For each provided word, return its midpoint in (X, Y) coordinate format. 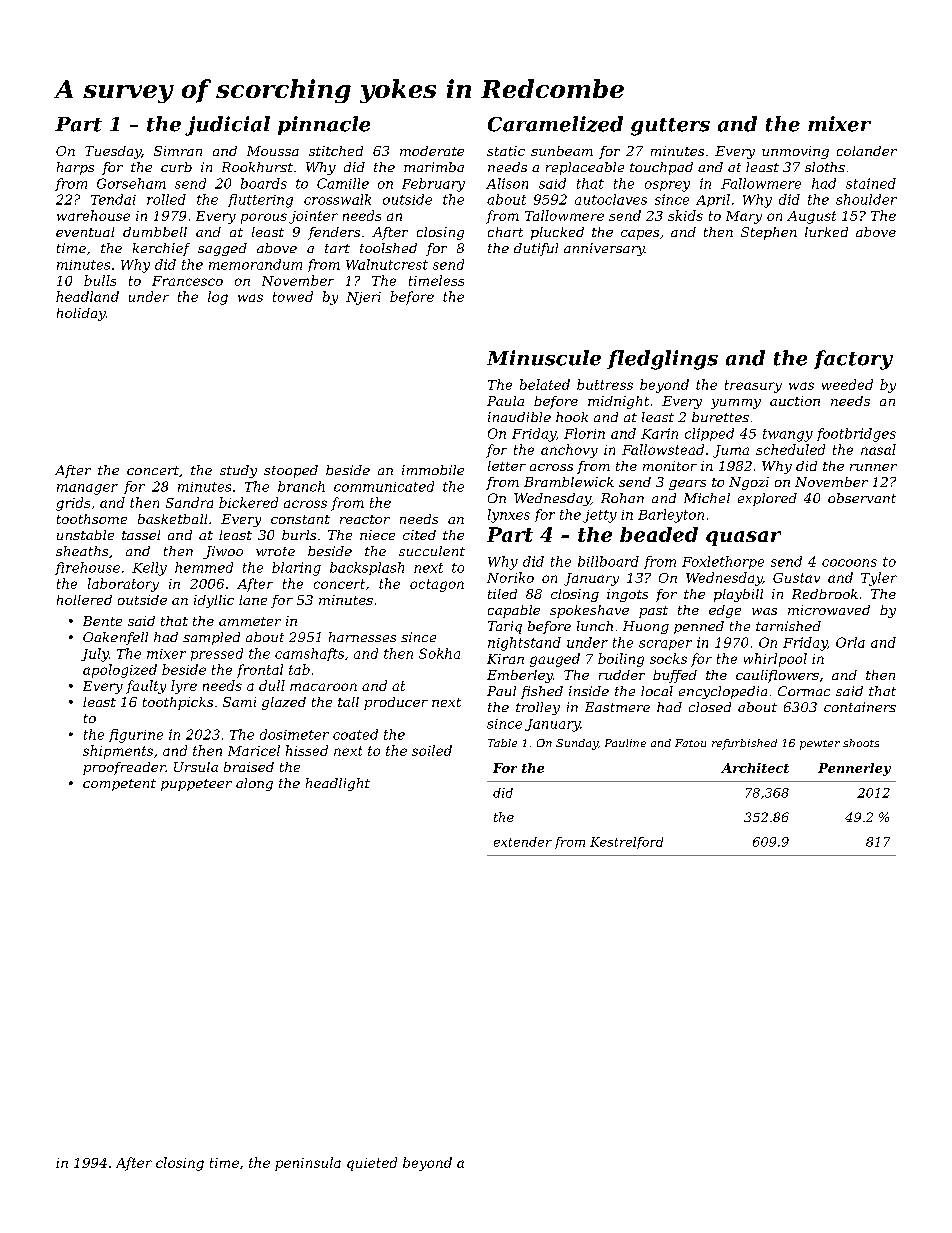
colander (867, 151)
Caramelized (555, 124)
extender (523, 842)
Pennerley (854, 769)
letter (507, 466)
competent (119, 785)
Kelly (149, 569)
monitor (670, 466)
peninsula (308, 1164)
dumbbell (155, 232)
